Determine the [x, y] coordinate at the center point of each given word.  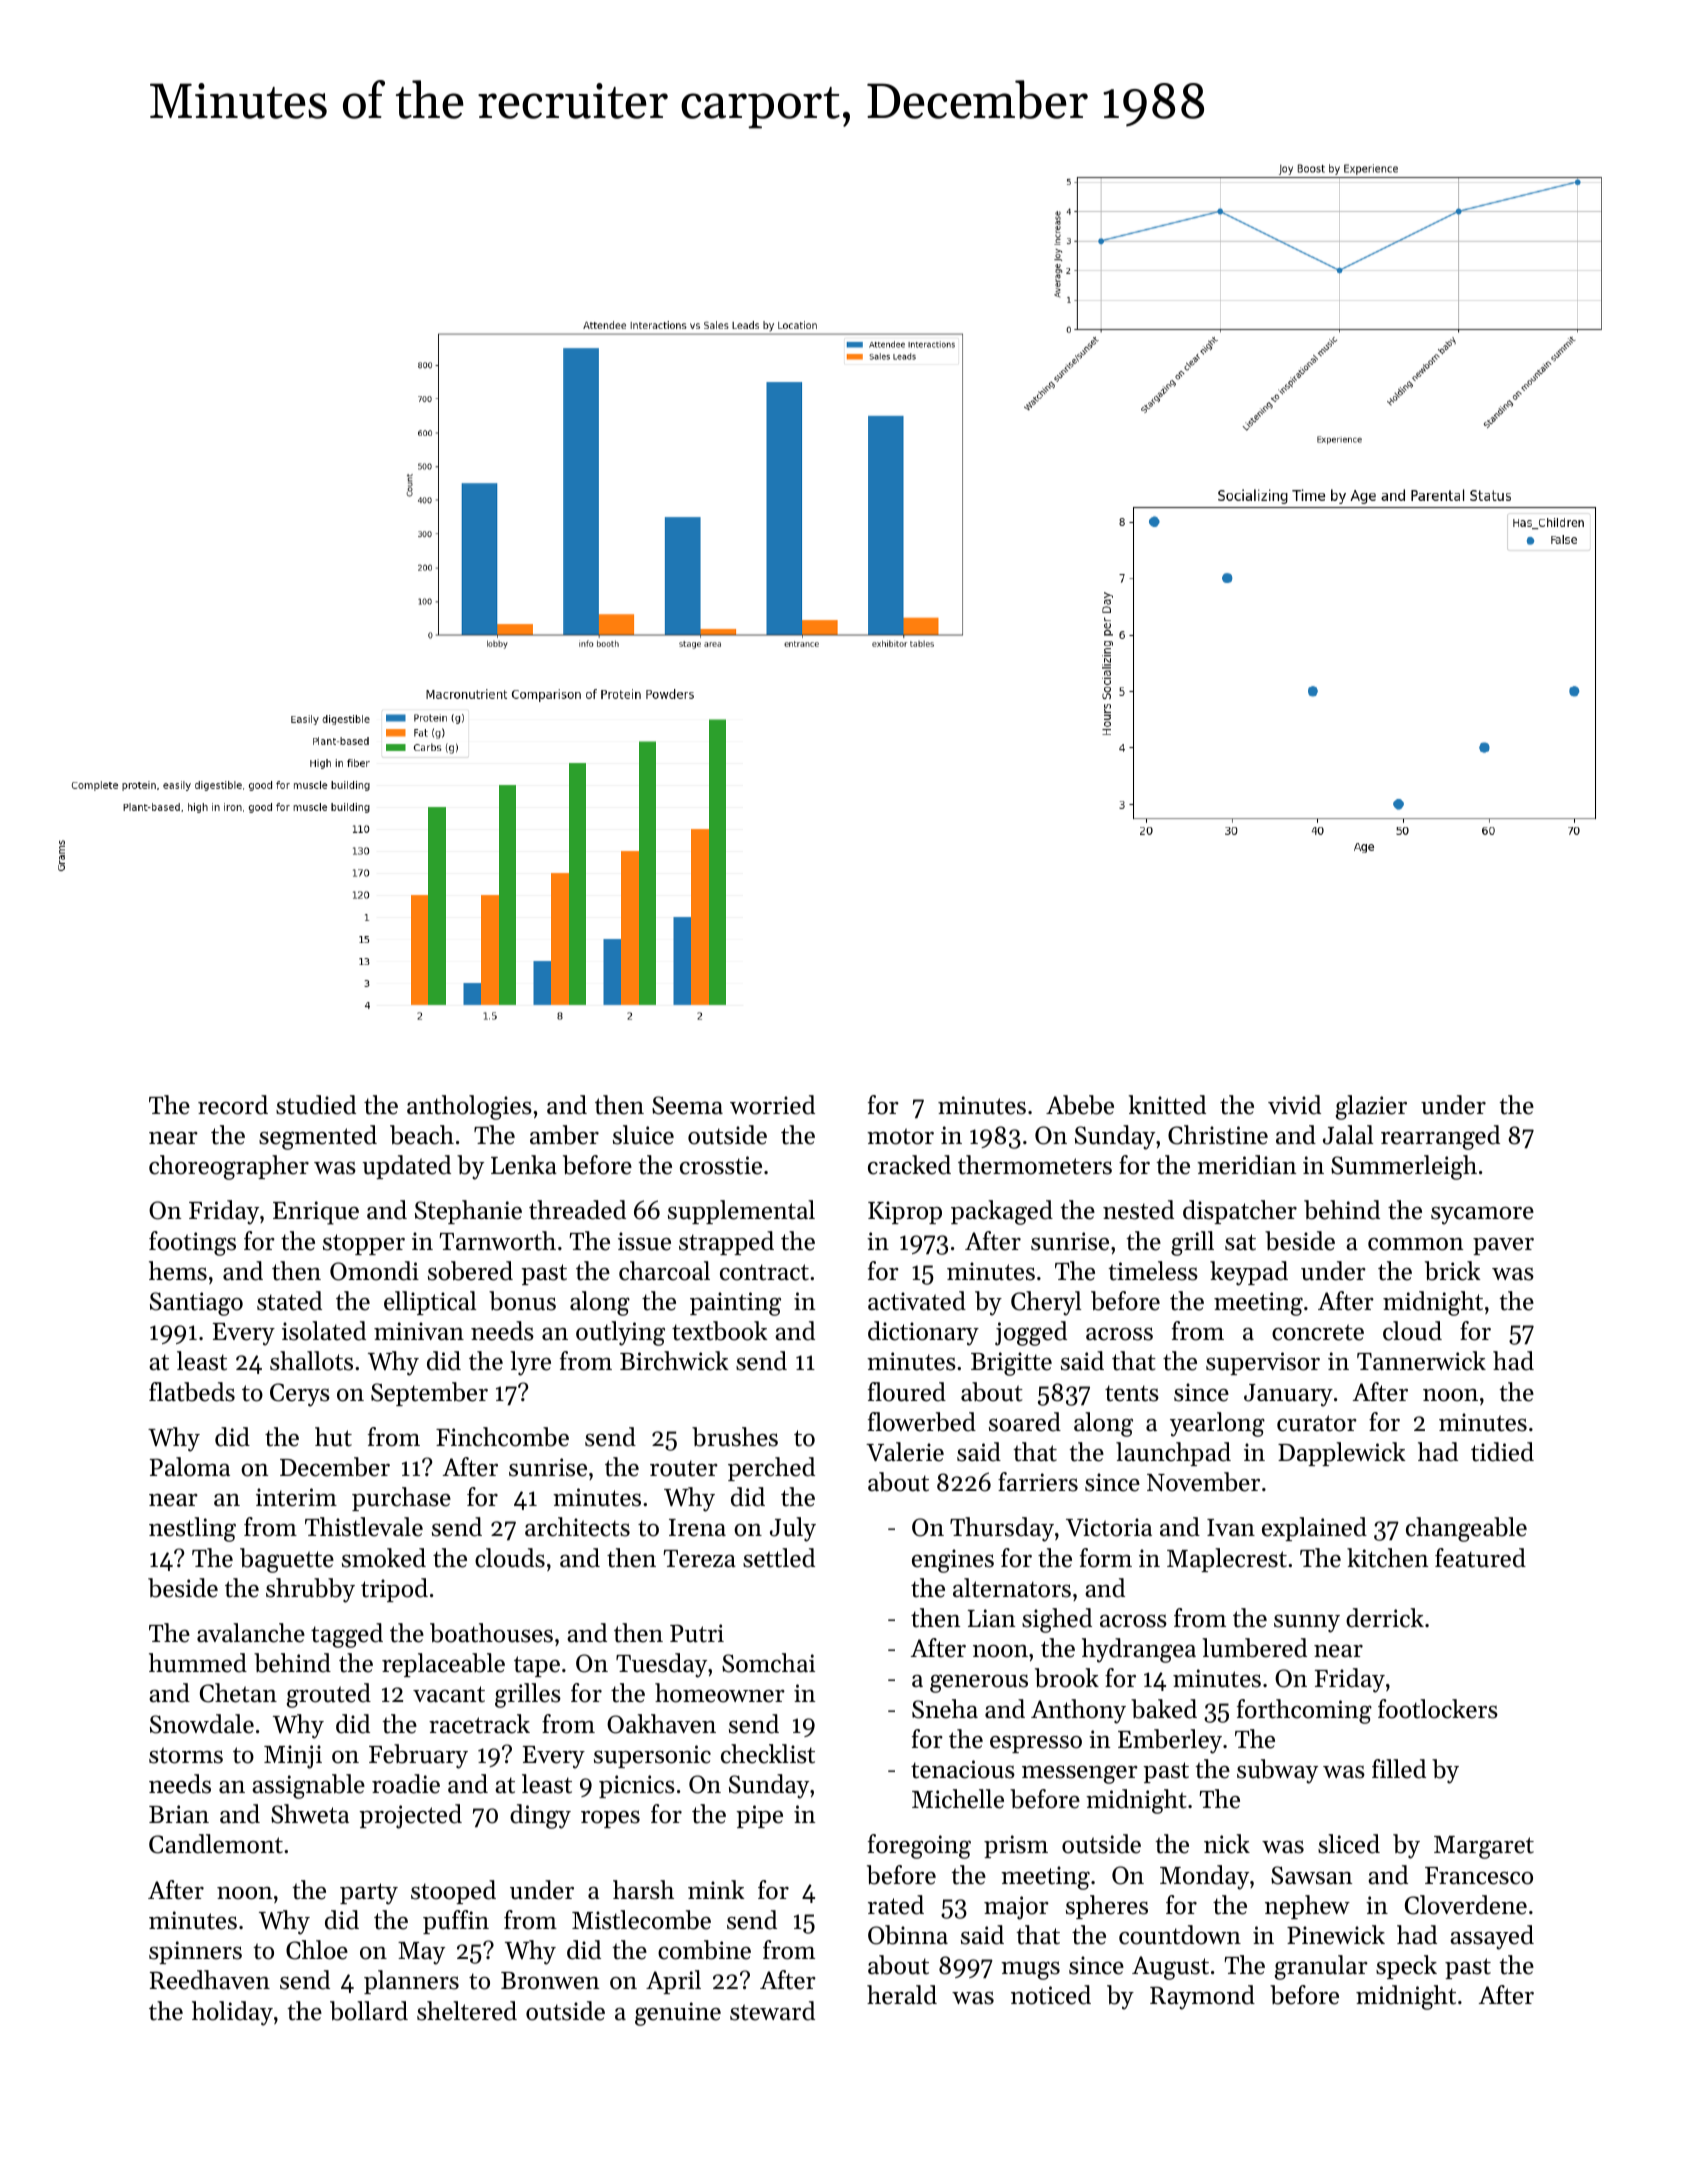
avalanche [251, 1633]
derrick [1385, 1618]
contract [764, 1272]
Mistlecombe [641, 1920]
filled [1399, 1769]
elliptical [430, 1303]
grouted [329, 1695]
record [233, 1105]
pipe [759, 1816]
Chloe [317, 1950]
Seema [687, 1105]
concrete [1318, 1332]
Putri [697, 1633]
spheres [1107, 1907]
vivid [1294, 1105]
